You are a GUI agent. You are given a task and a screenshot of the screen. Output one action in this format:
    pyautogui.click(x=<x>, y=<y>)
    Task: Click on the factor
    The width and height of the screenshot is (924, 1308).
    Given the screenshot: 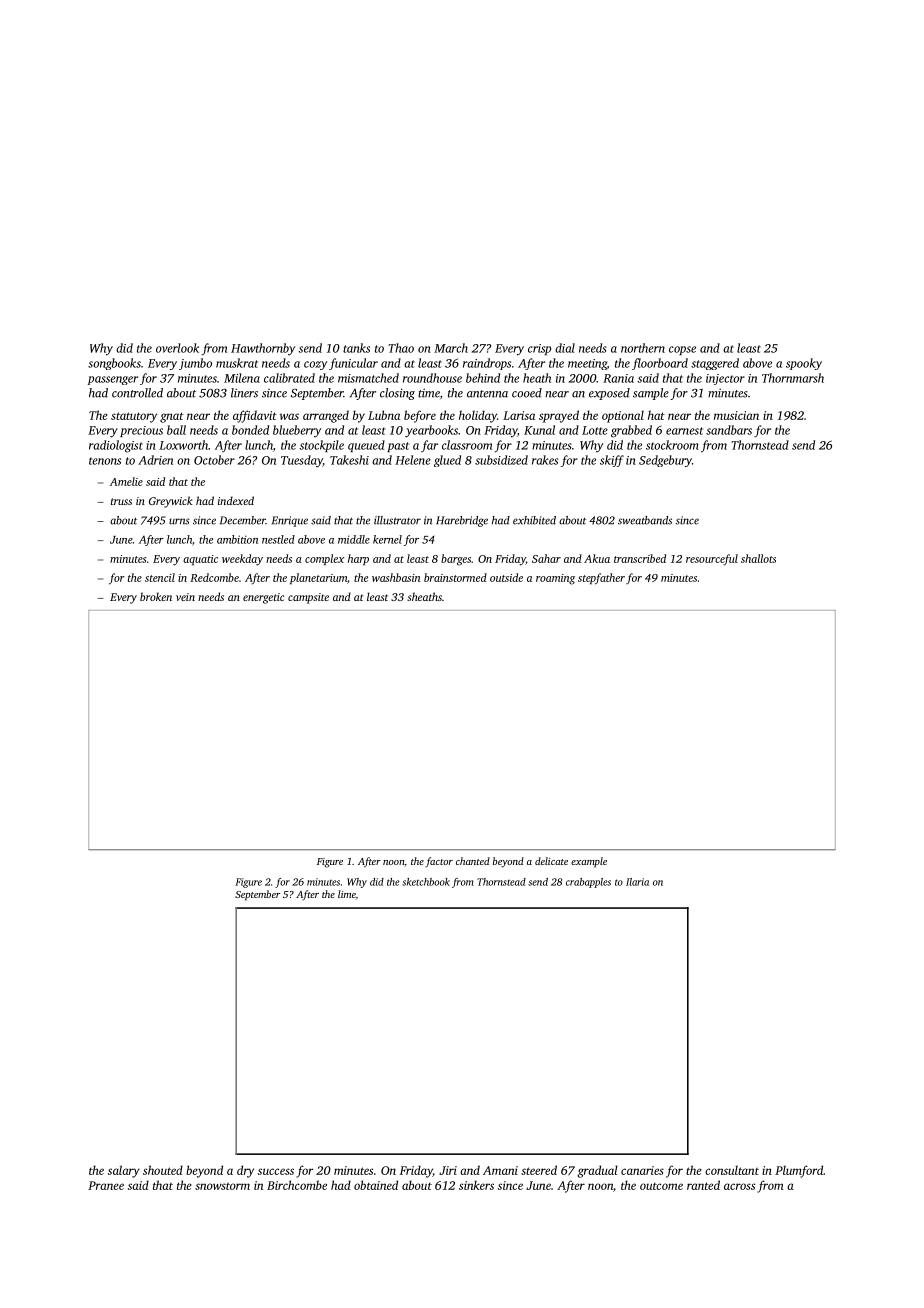 What is the action you would take?
    pyautogui.click(x=439, y=862)
